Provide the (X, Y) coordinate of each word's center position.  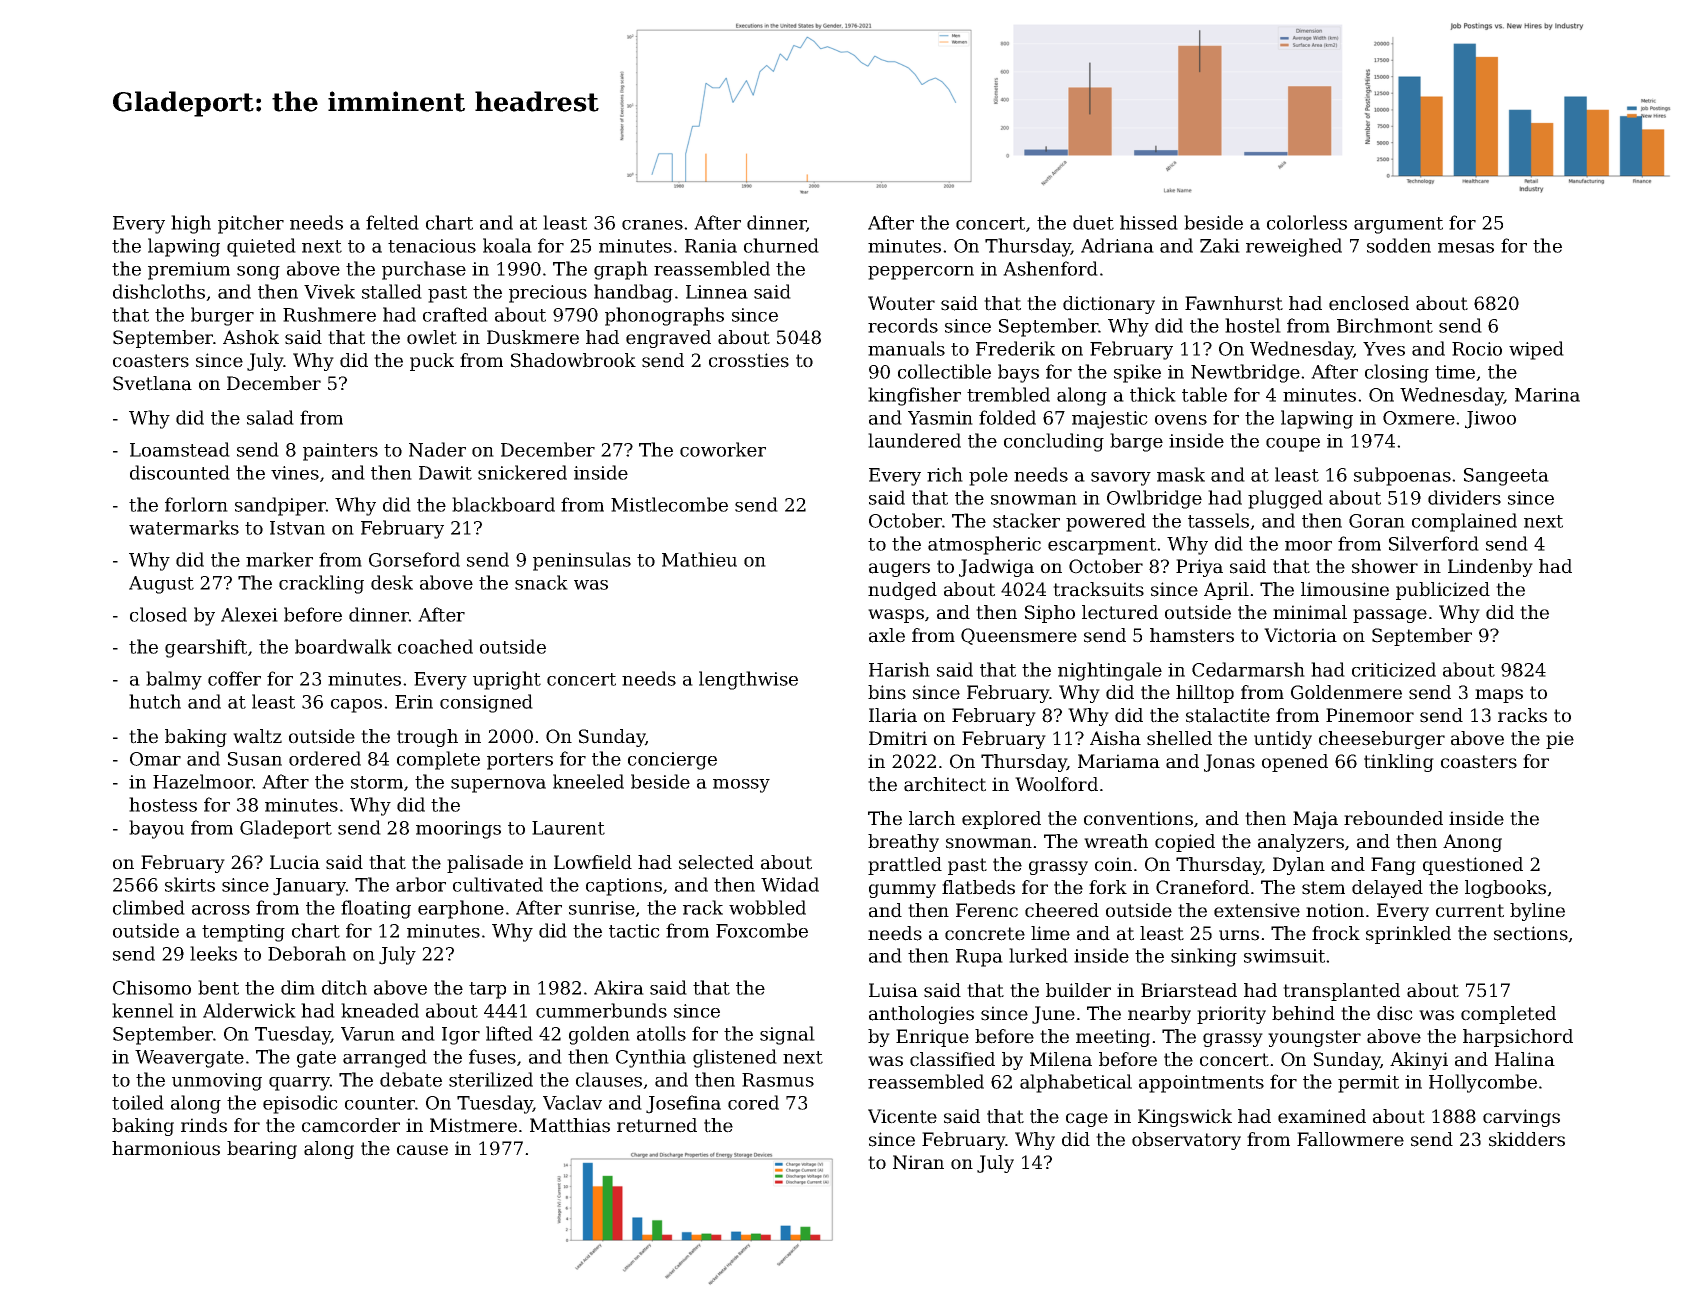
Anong (1472, 843)
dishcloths (159, 291)
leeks (213, 953)
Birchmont (1385, 325)
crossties (749, 360)
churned (781, 245)
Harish (899, 669)
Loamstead (180, 449)
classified (952, 1059)
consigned (486, 703)
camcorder (351, 1125)
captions (624, 887)
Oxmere (1419, 418)
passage (1390, 616)
